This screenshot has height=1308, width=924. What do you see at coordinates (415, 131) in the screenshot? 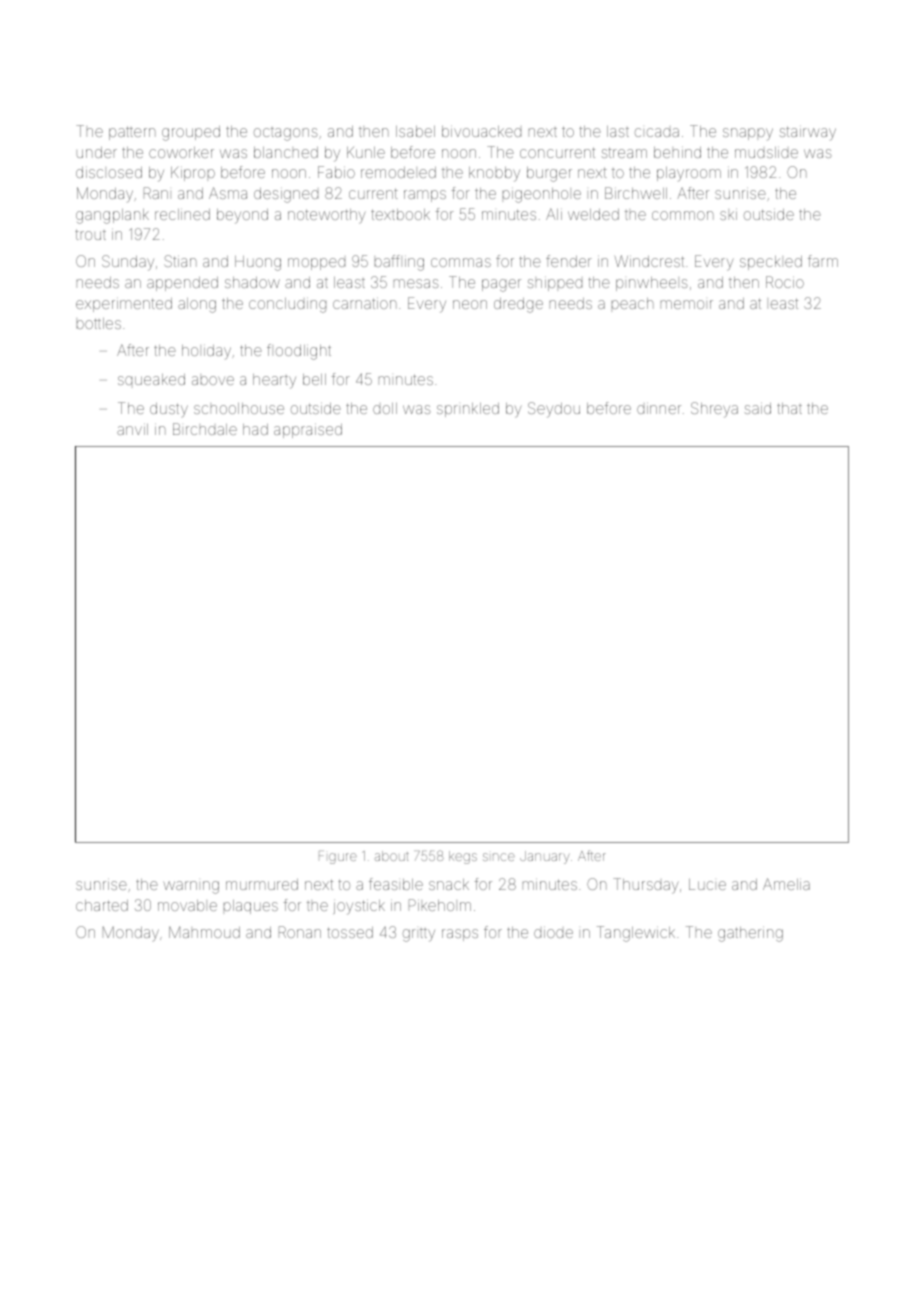
I see `Isabel` at bounding box center [415, 131].
